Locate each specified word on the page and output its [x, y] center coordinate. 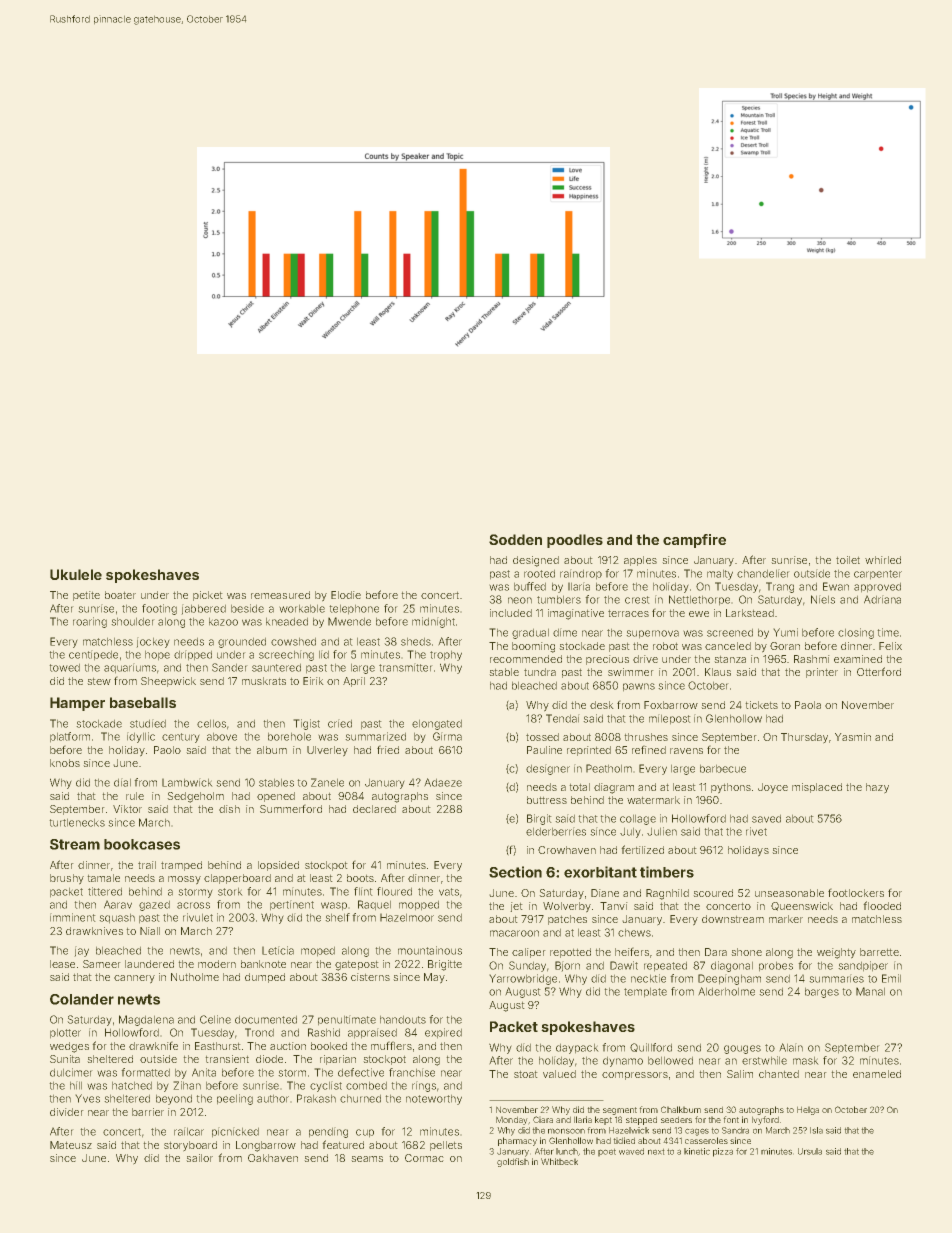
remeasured [280, 595]
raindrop [581, 574]
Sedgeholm [196, 797]
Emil [891, 978]
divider [66, 1112]
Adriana [882, 600]
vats [449, 892]
